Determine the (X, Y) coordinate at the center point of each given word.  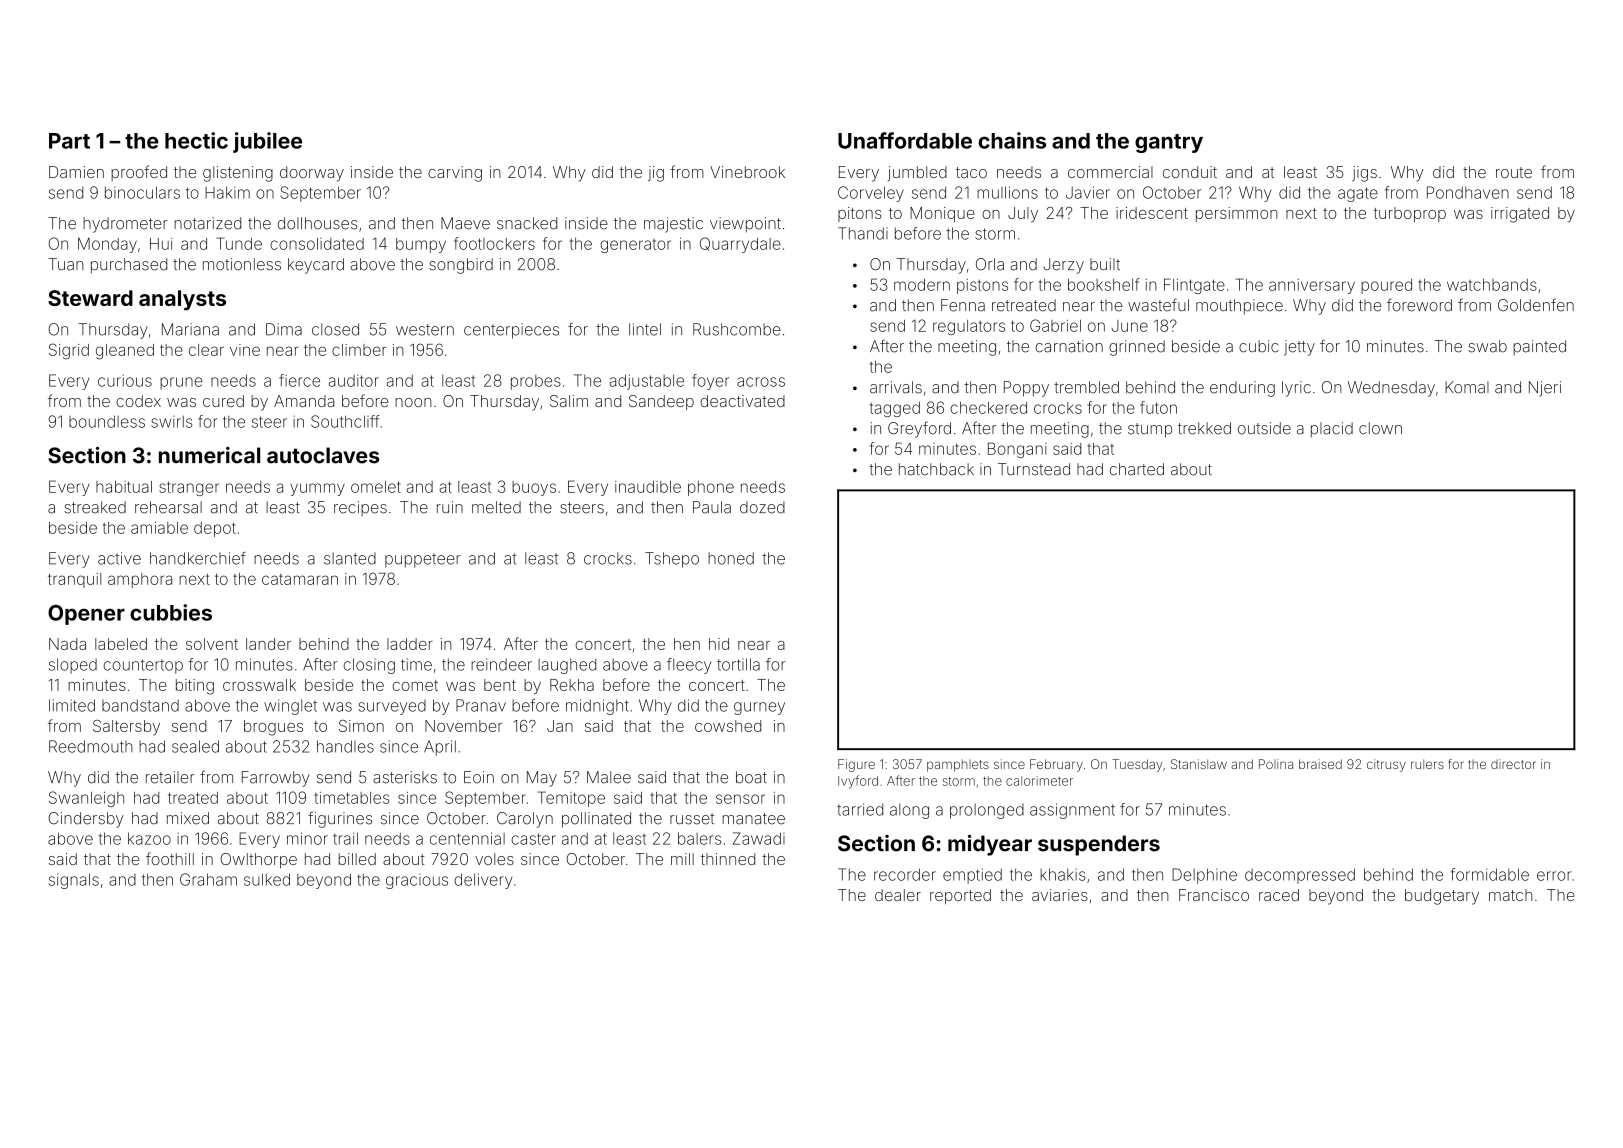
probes (536, 382)
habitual (124, 487)
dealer (898, 895)
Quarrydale (740, 245)
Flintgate (1194, 286)
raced (1279, 895)
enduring (1242, 389)
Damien (76, 172)
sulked (267, 879)
